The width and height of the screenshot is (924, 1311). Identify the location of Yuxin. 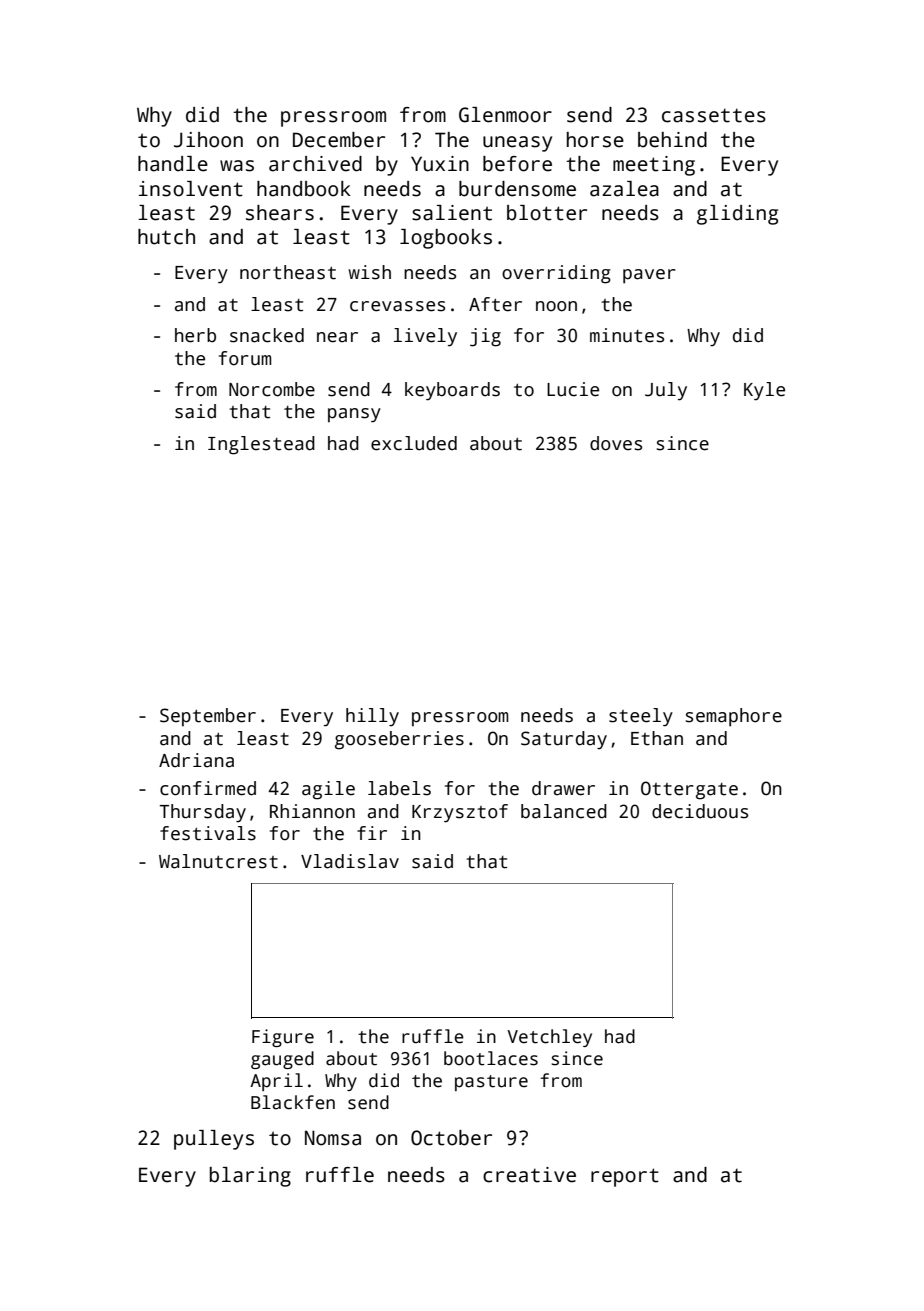
(440, 164).
